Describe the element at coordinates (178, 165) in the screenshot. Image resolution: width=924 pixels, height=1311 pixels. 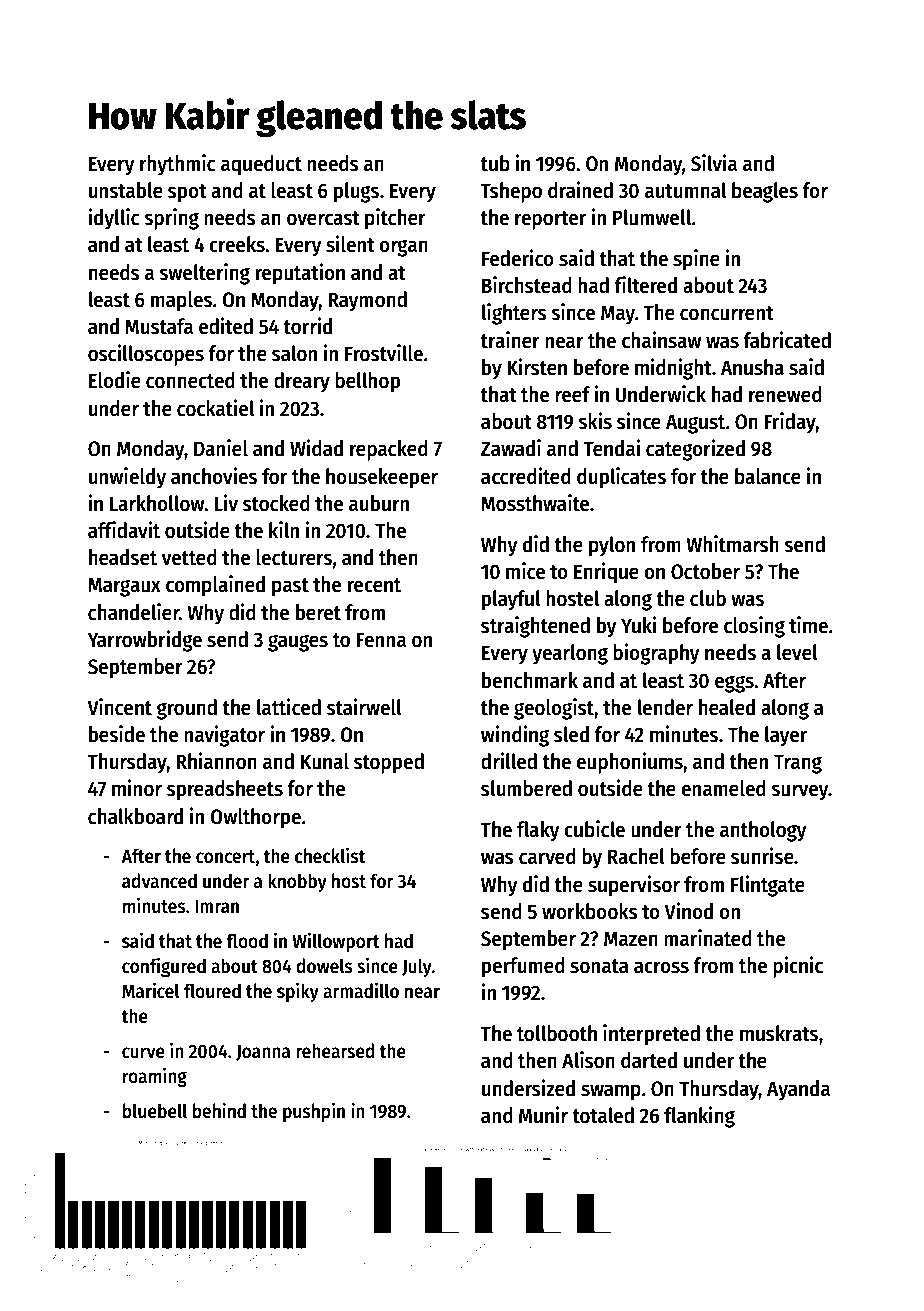
I see `rhythmic` at that location.
